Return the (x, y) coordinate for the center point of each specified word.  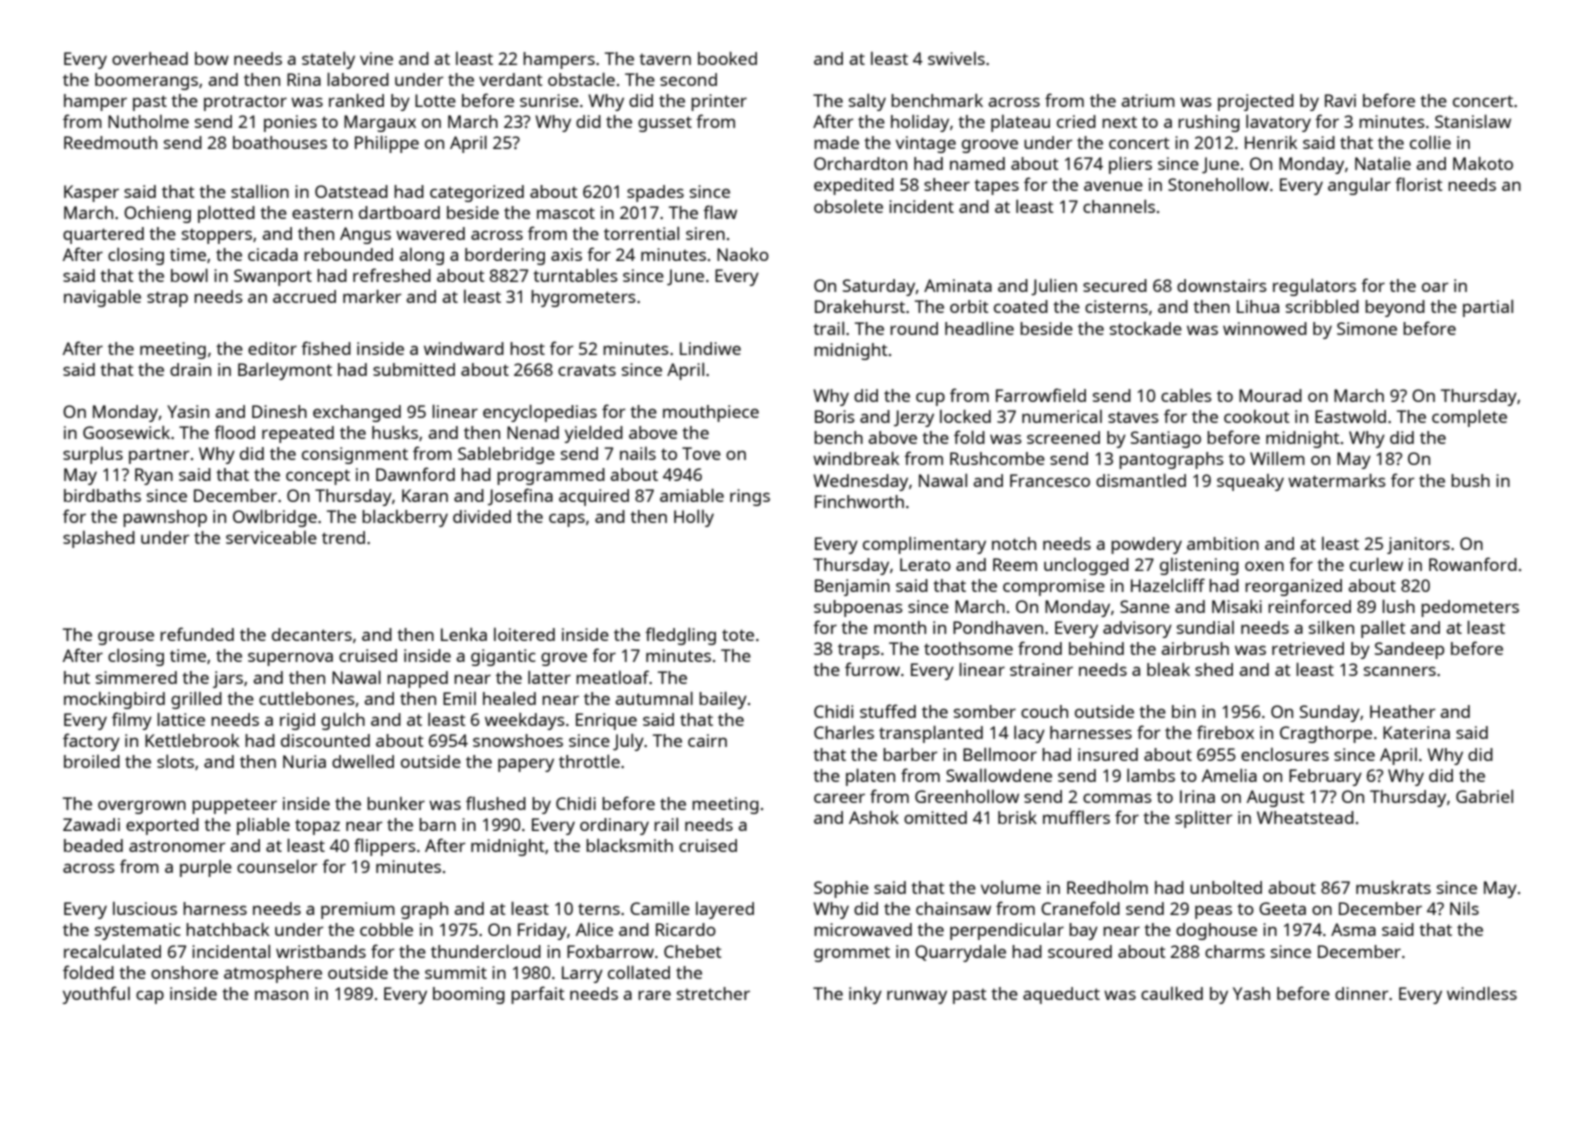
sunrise (549, 100)
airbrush (1195, 648)
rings (750, 497)
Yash (1251, 993)
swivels (956, 58)
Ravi (1340, 100)
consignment (355, 455)
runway (917, 997)
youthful (96, 995)
